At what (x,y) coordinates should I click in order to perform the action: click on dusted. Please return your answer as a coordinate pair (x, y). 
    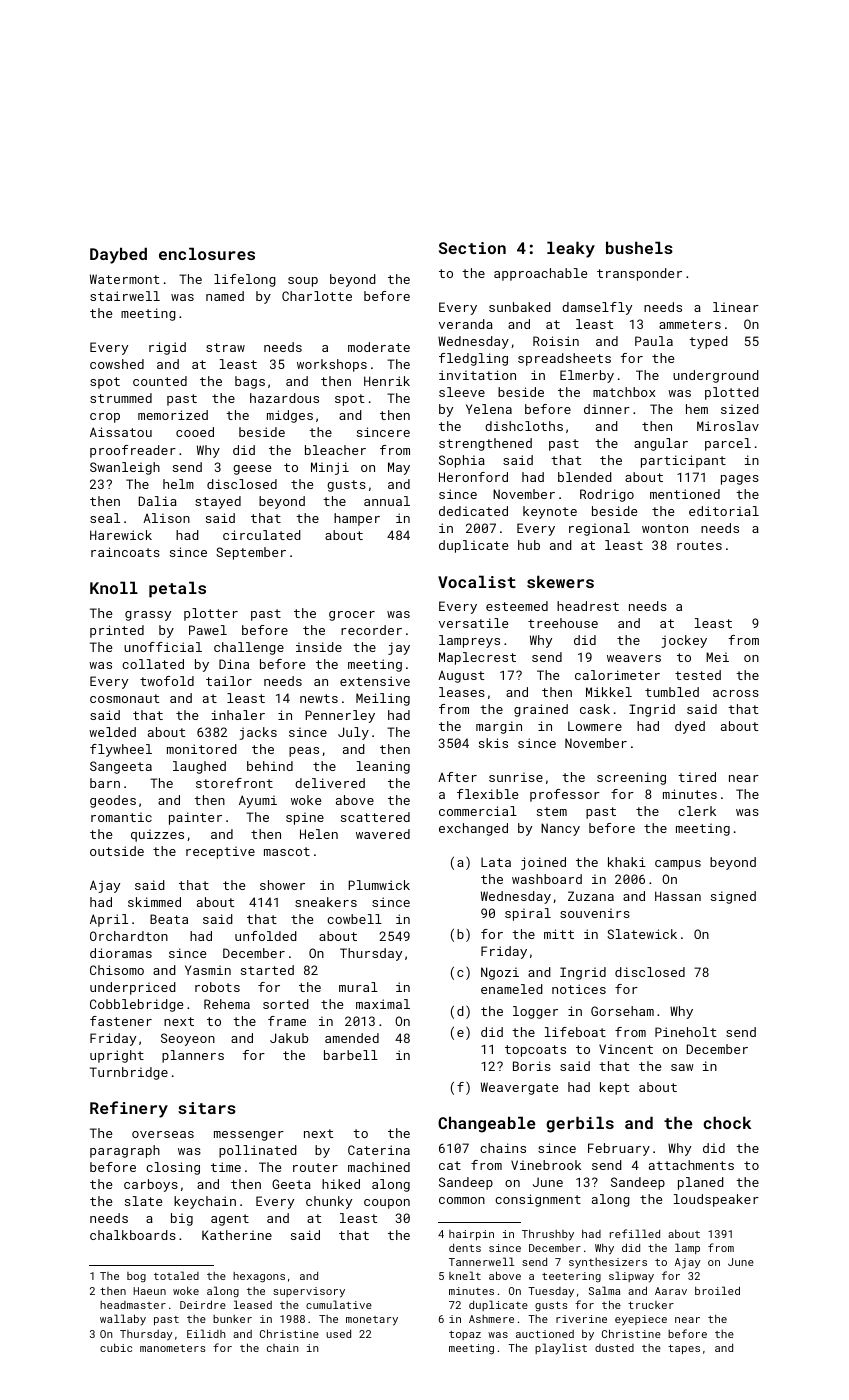
    Looking at the image, I should click on (614, 1348).
